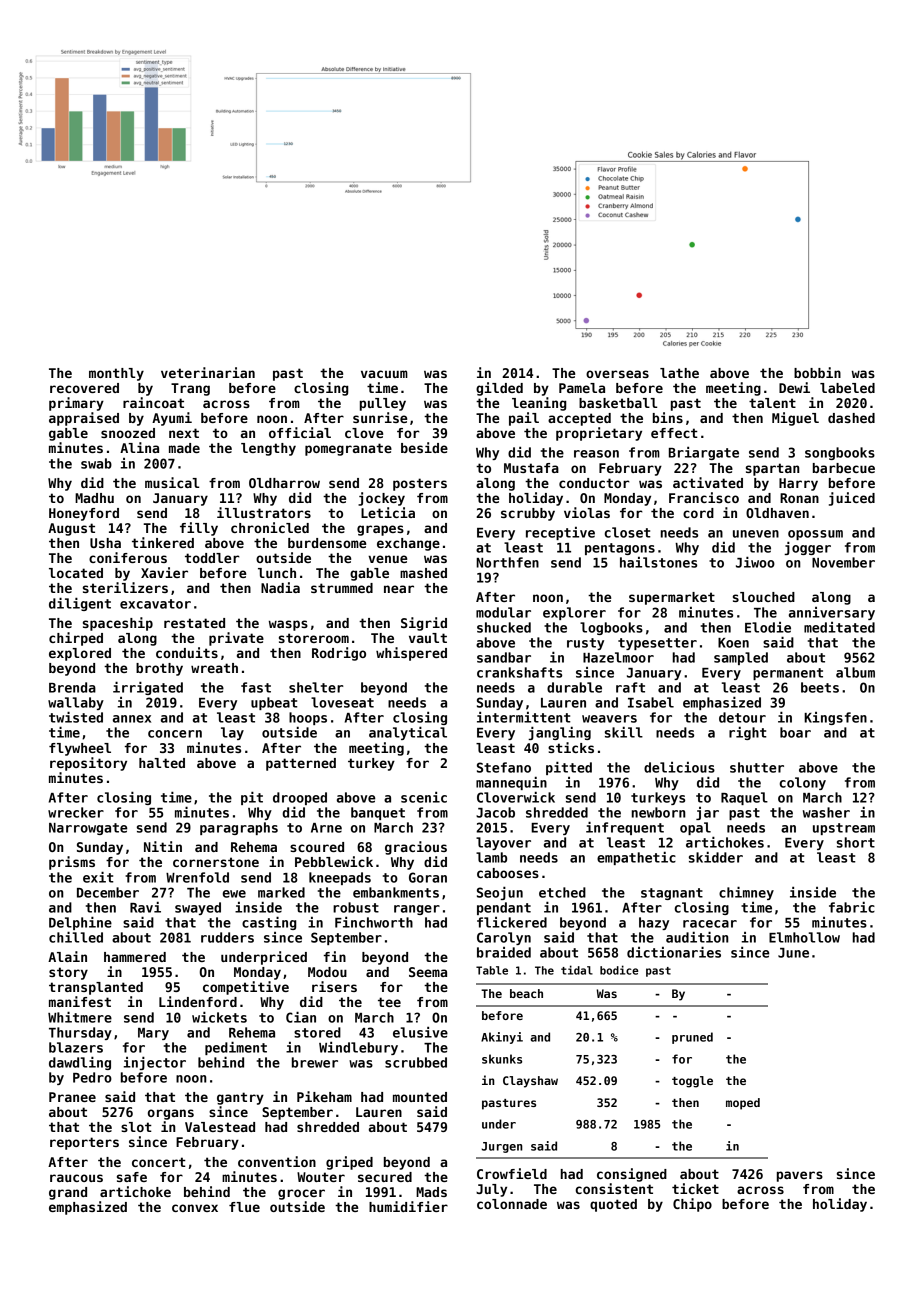 The height and width of the page is (1308, 924). What do you see at coordinates (757, 767) in the page?
I see `shutter` at bounding box center [757, 767].
